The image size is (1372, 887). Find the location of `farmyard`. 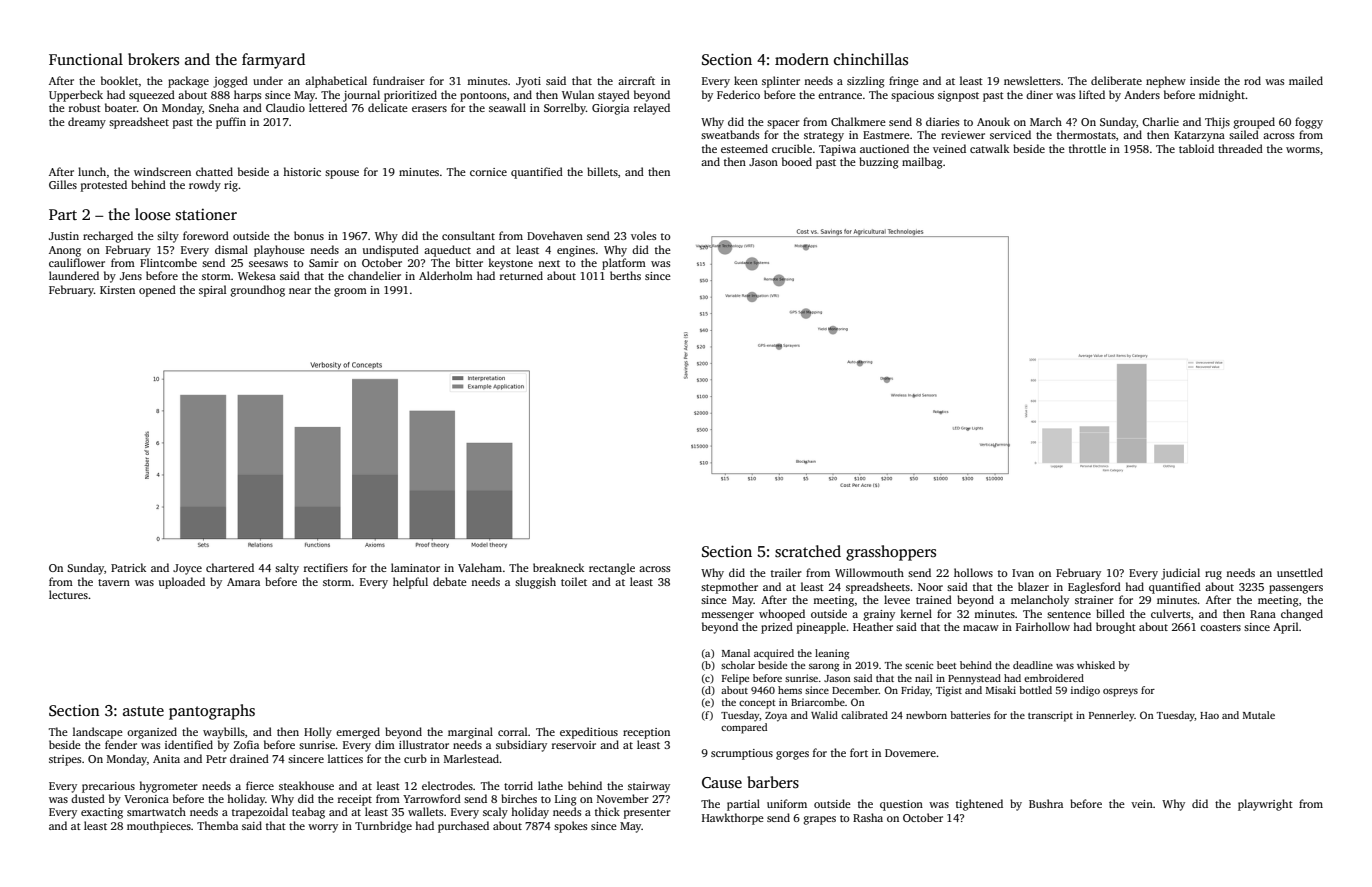

farmyard is located at coordinates (273, 61).
